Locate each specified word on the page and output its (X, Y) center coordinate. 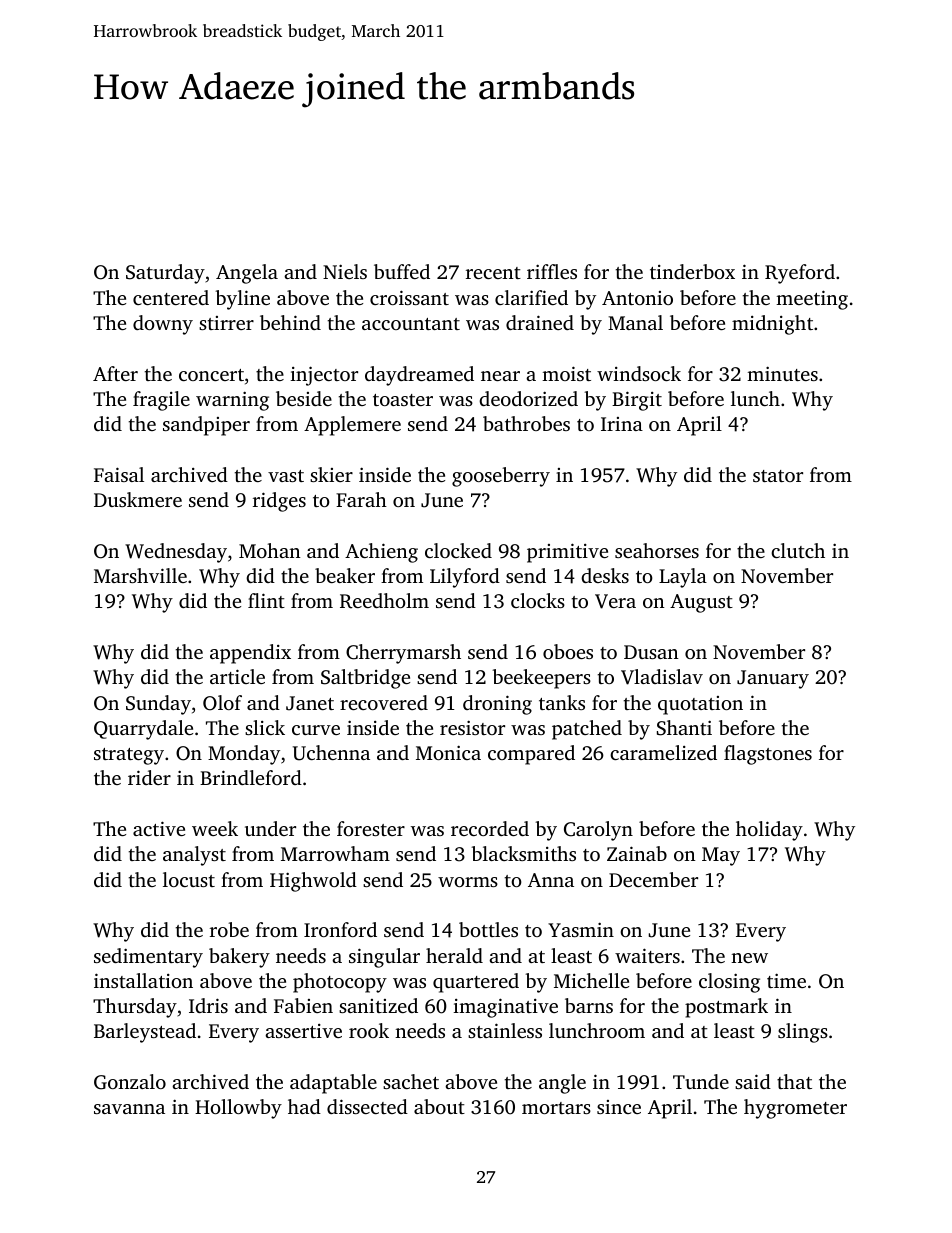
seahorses (657, 550)
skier (331, 474)
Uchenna (331, 753)
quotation (700, 705)
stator (778, 476)
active (159, 828)
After (115, 373)
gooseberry (501, 477)
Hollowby (238, 1109)
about (439, 1106)
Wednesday (176, 553)
